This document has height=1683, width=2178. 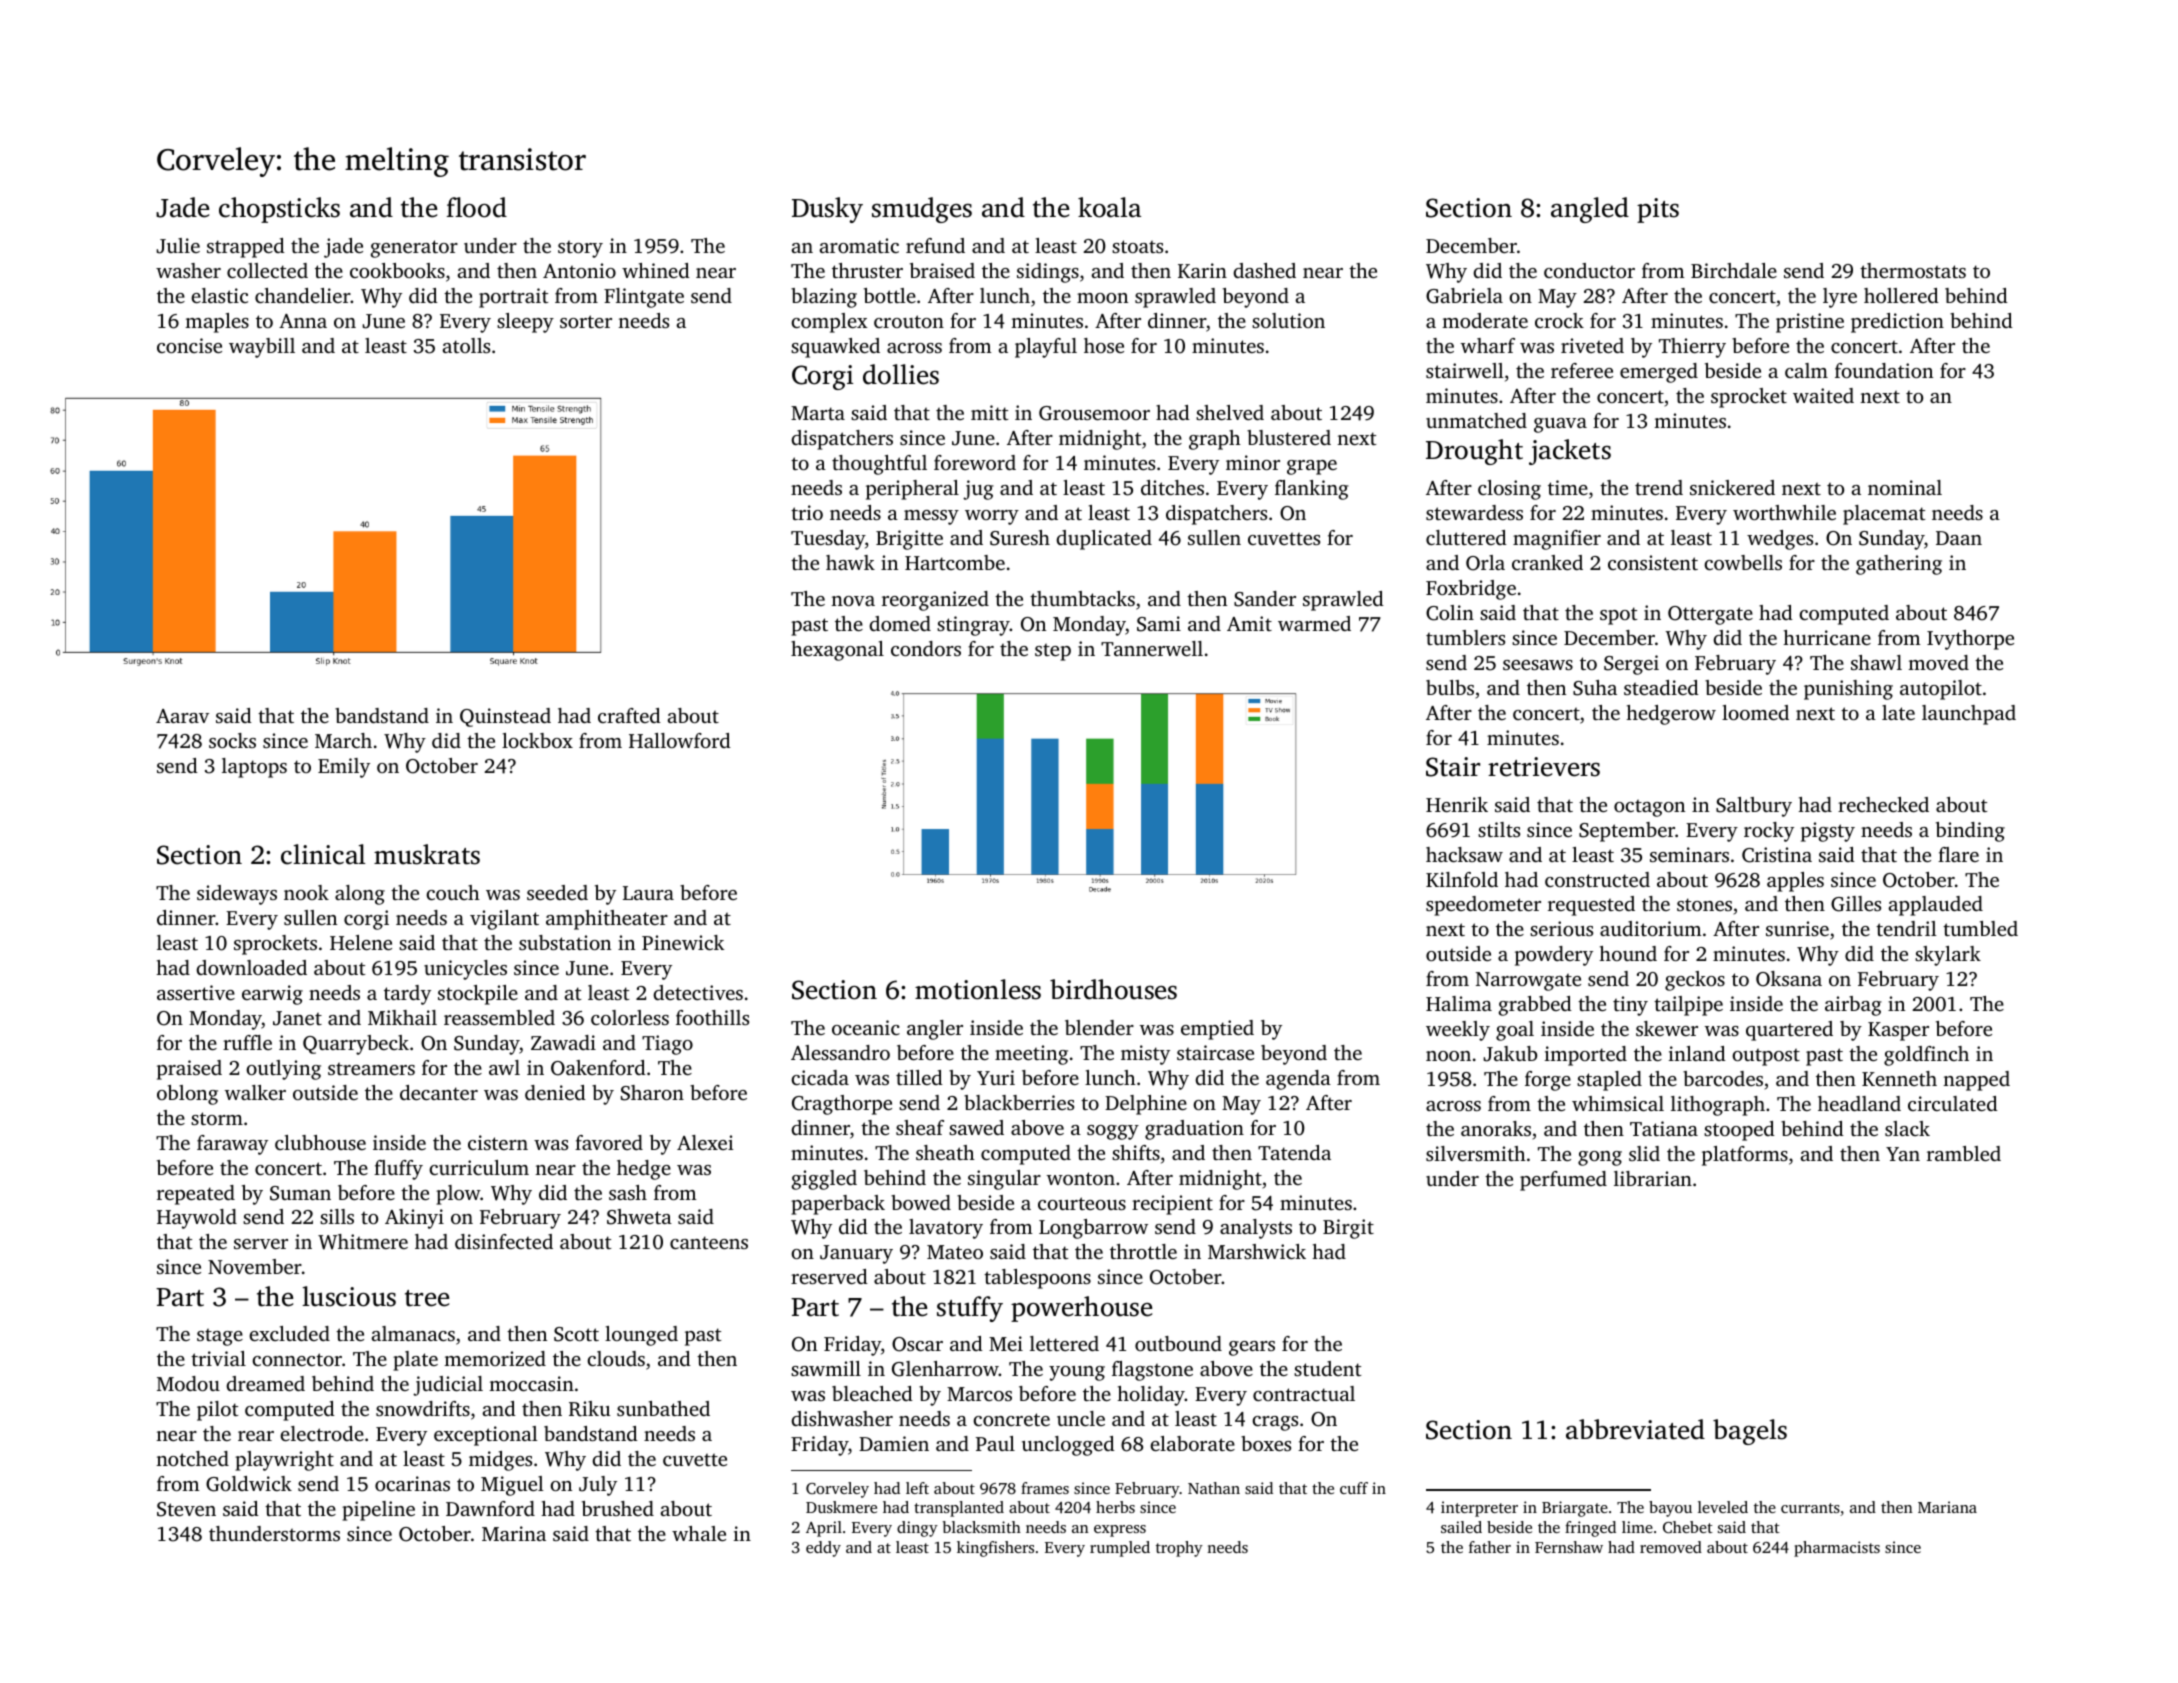 What do you see at coordinates (628, 1192) in the document?
I see `sash` at bounding box center [628, 1192].
